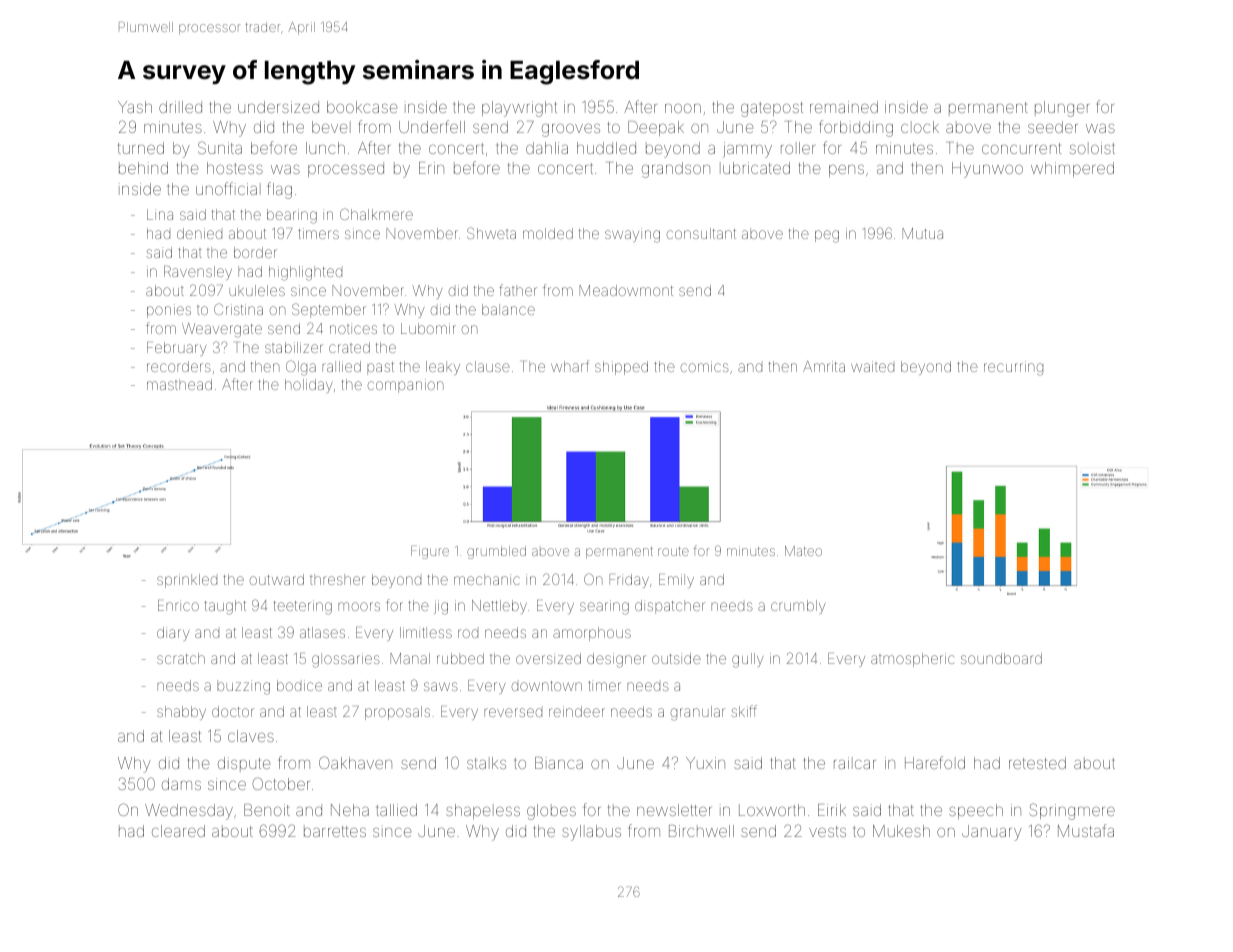  What do you see at coordinates (350, 810) in the screenshot?
I see `Neha` at bounding box center [350, 810].
